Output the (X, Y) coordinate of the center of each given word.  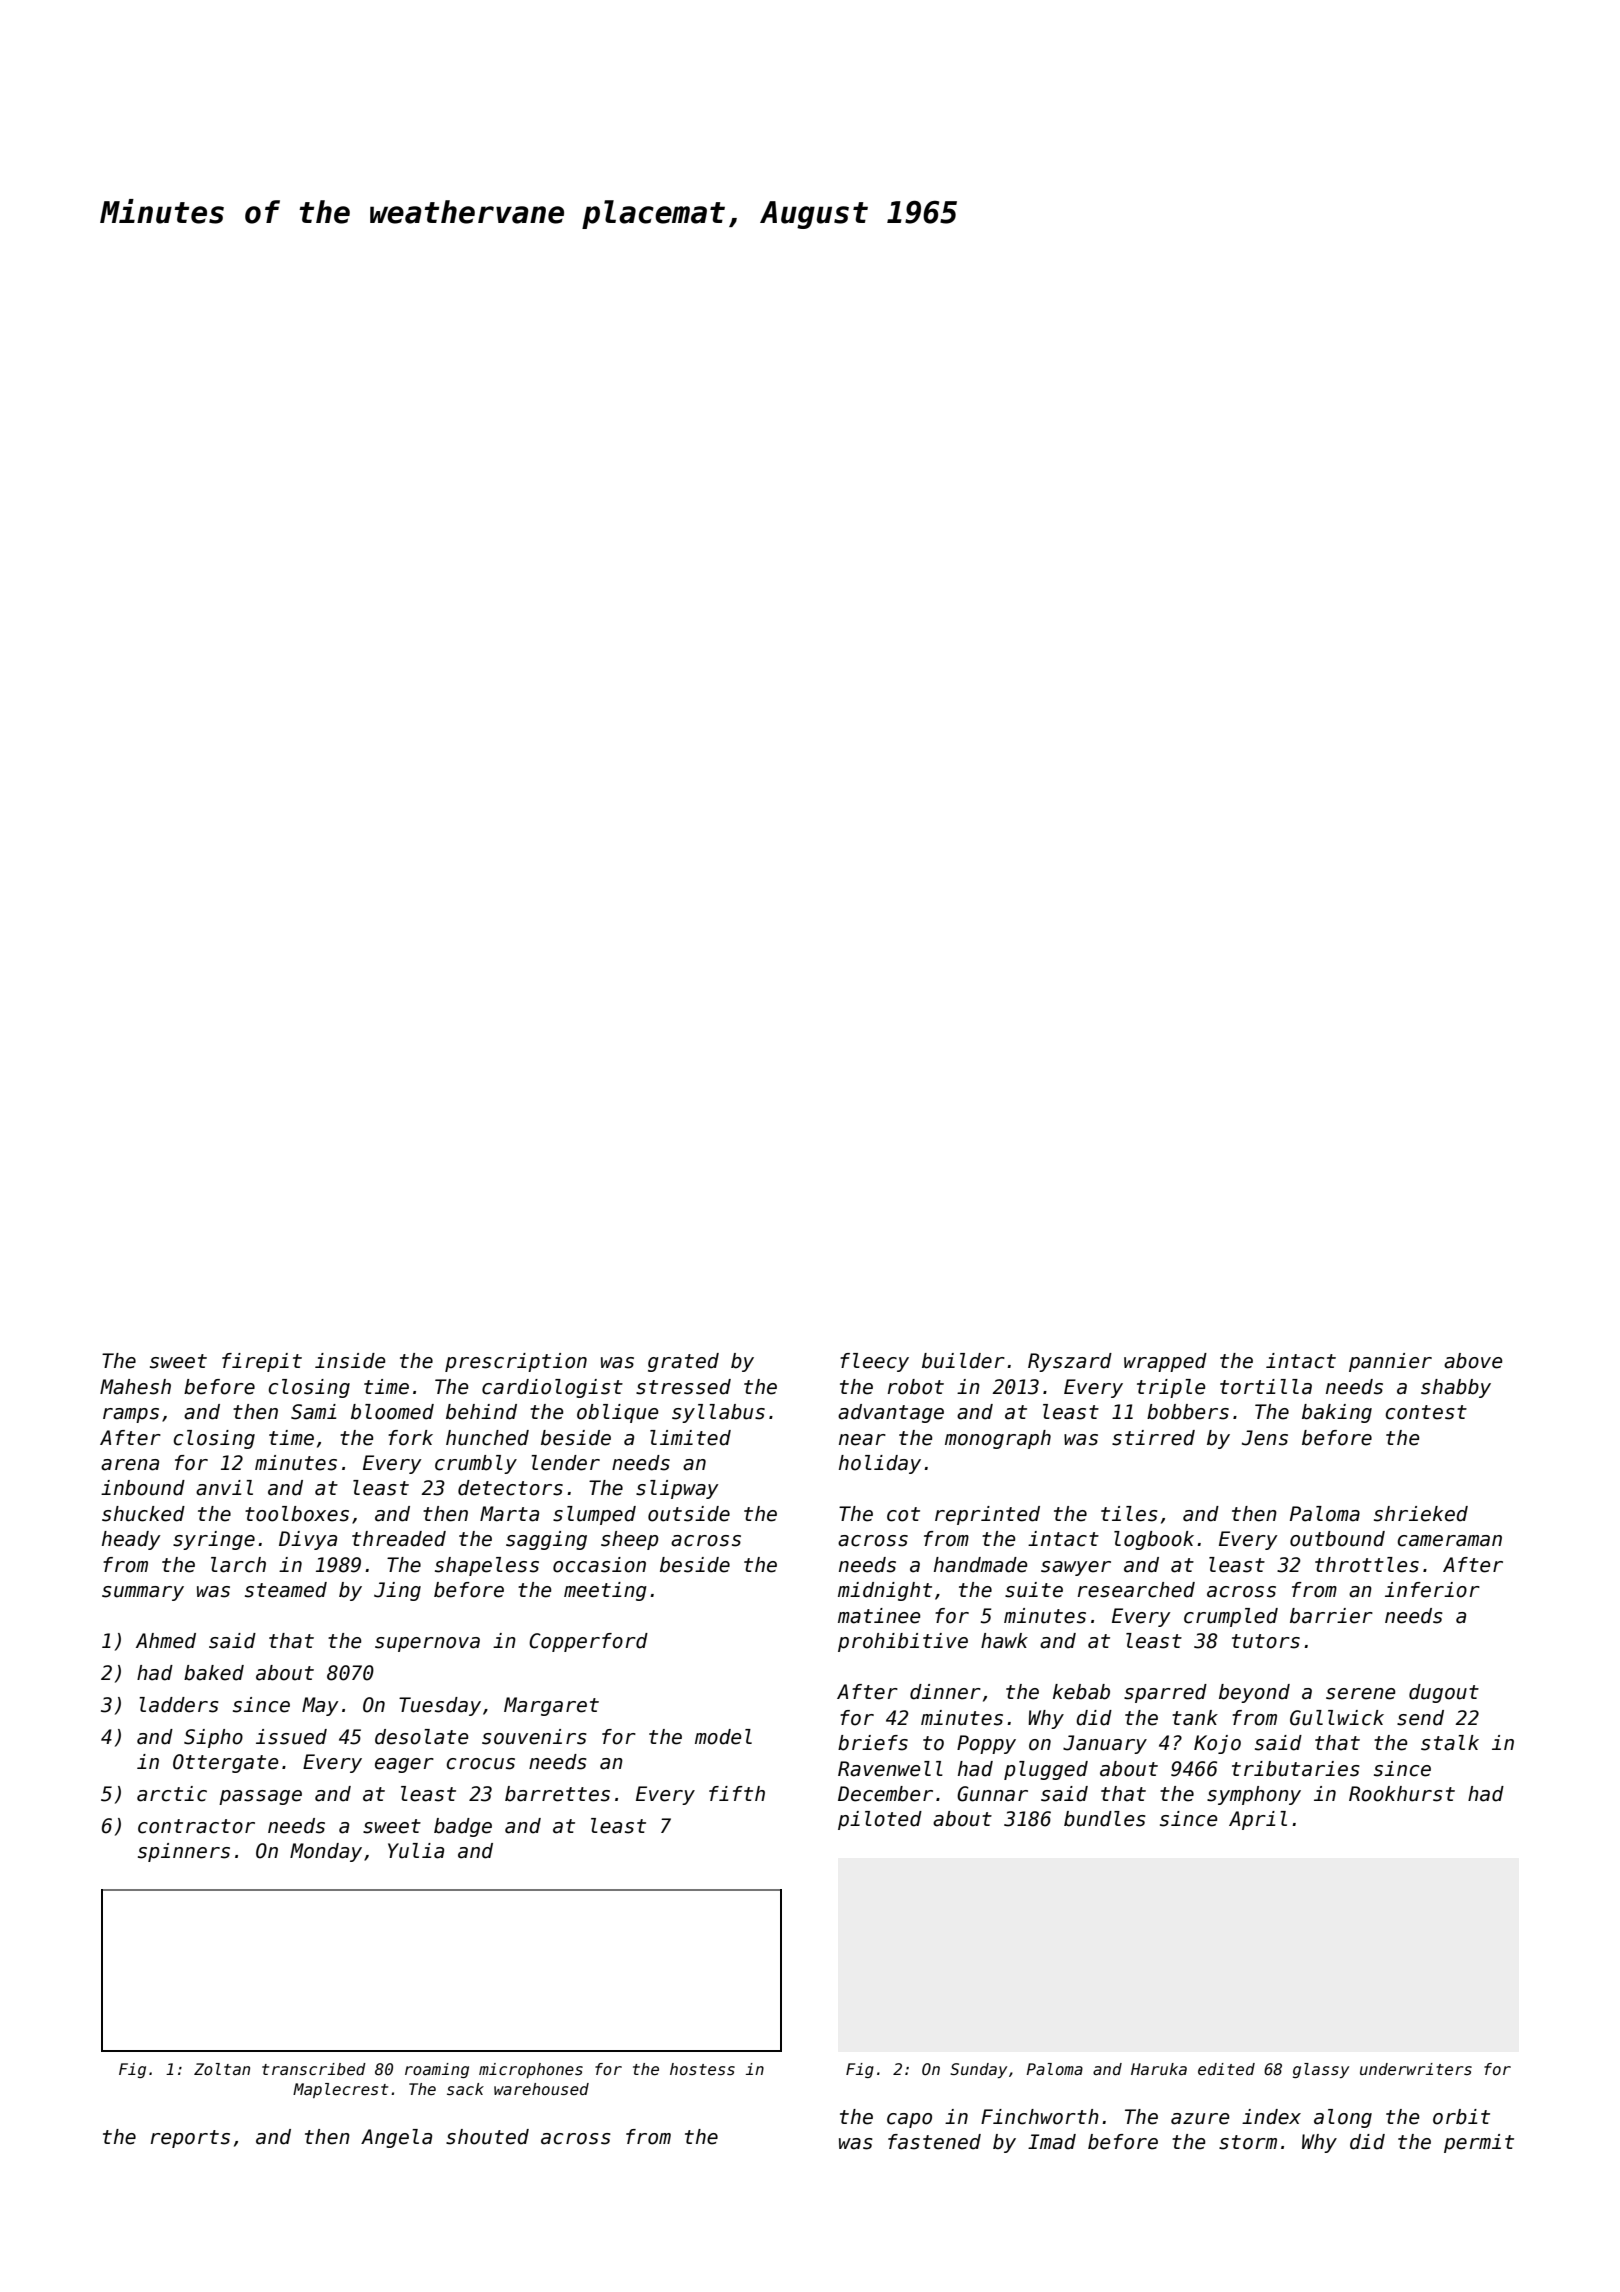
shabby (1456, 1388)
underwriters (1416, 2069)
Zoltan (222, 2069)
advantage (891, 1413)
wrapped (1165, 1362)
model (723, 1737)
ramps (131, 1415)
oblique (617, 1413)
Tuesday (440, 1706)
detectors (510, 1488)
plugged (1046, 1770)
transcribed (314, 2069)
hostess (702, 2069)
